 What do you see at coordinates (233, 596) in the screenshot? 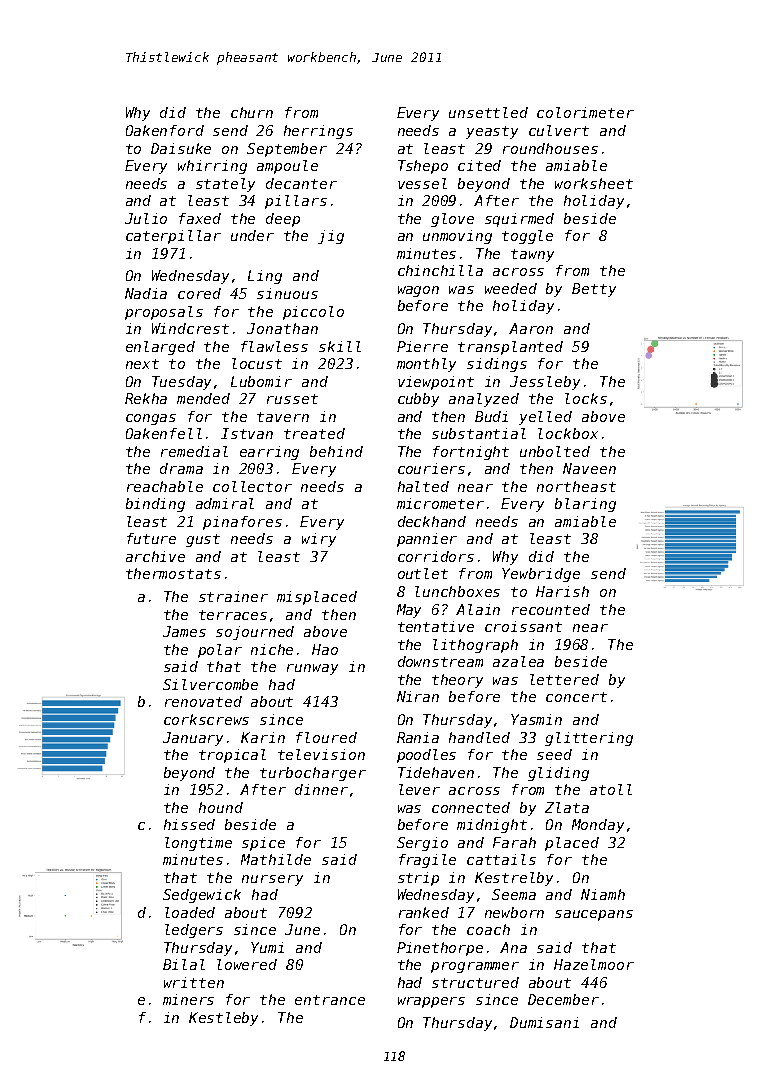
I see `strainer` at bounding box center [233, 596].
